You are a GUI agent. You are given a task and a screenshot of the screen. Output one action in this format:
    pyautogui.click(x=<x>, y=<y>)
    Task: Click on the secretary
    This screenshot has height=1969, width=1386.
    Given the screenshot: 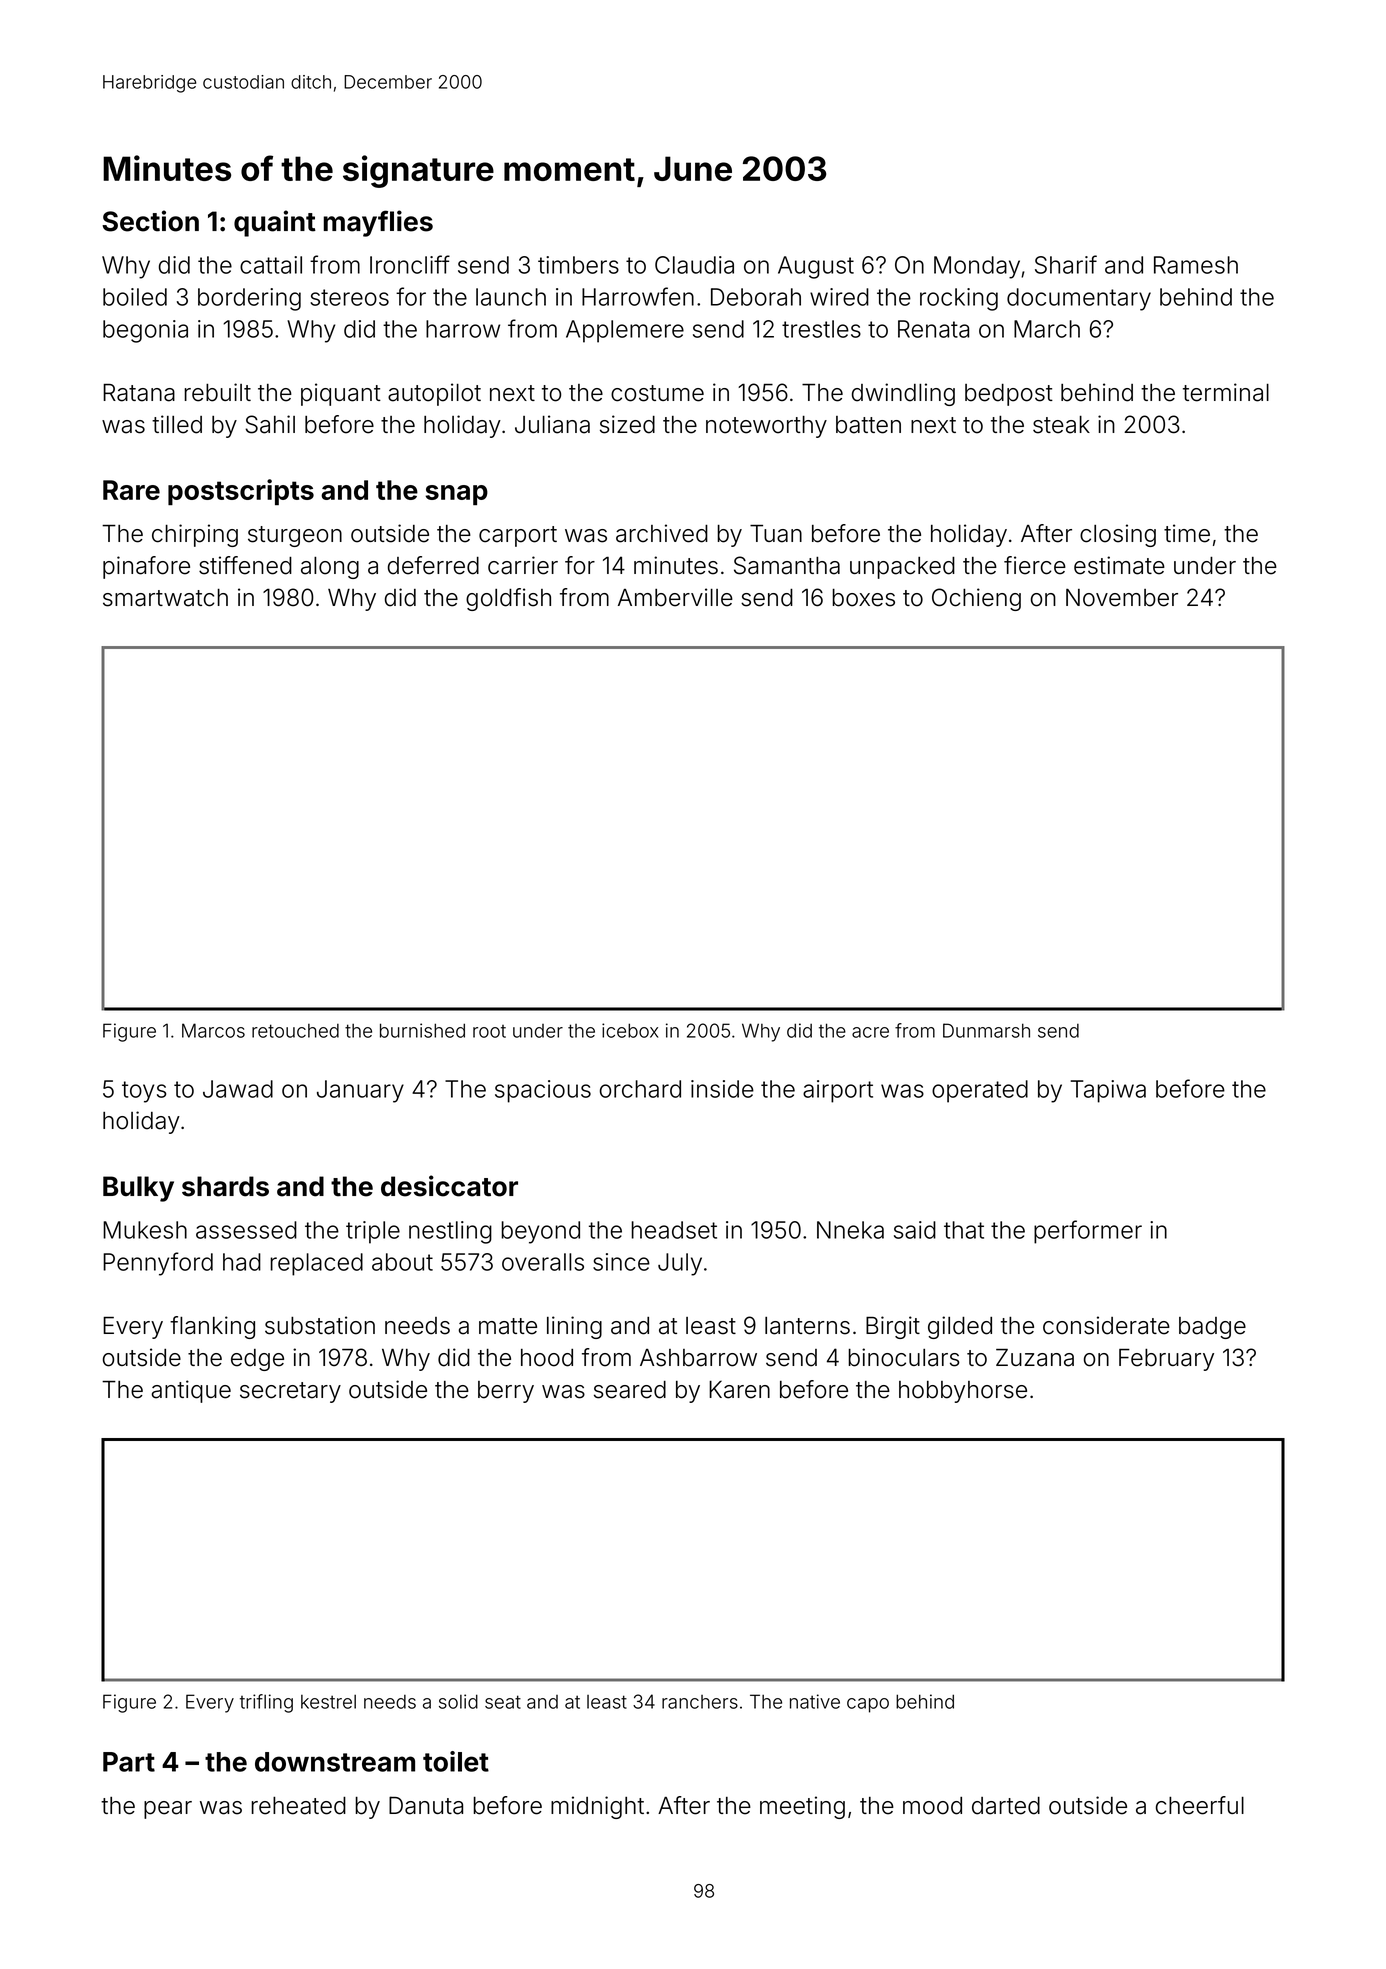 What is the action you would take?
    pyautogui.click(x=290, y=1392)
